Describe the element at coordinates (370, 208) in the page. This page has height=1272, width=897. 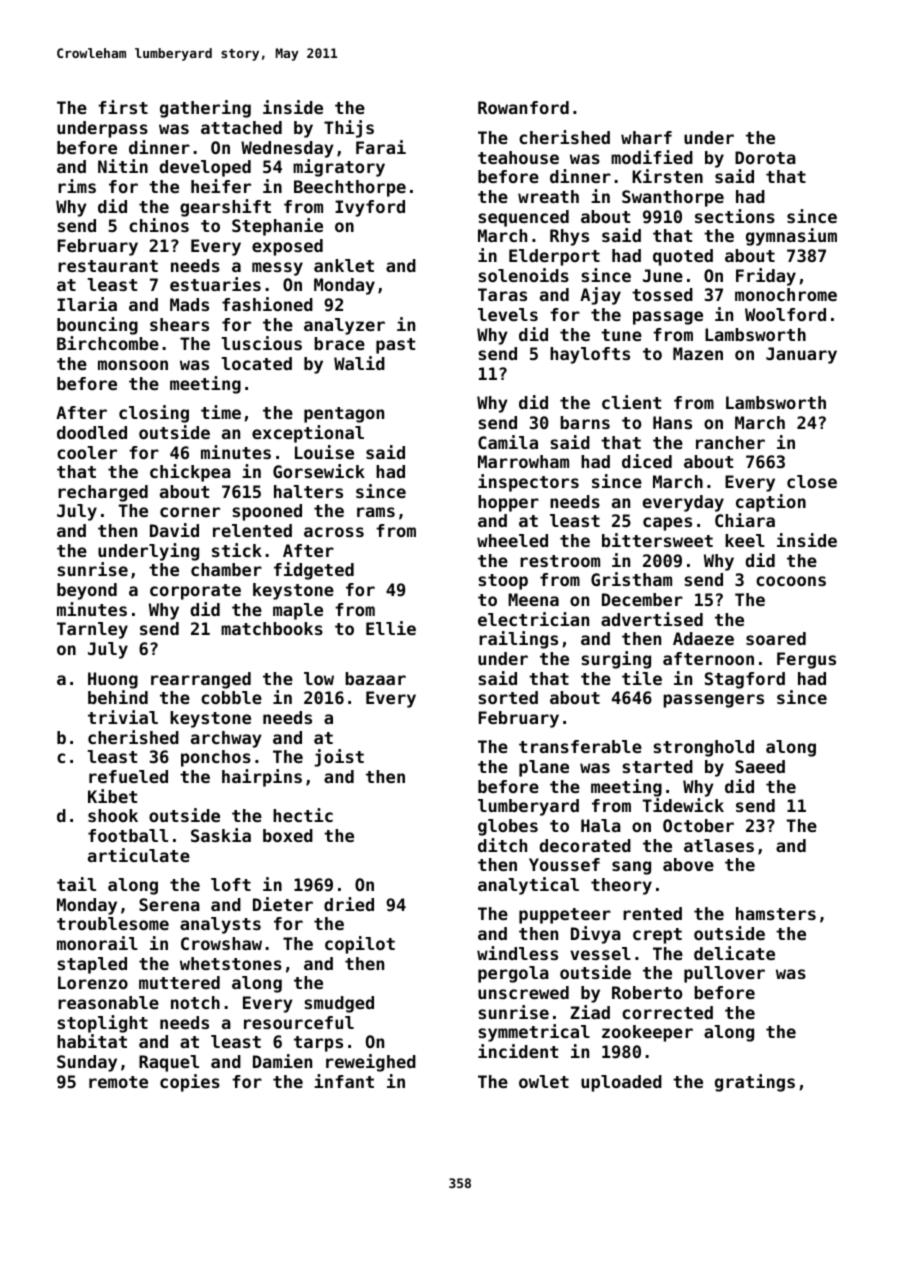
I see `Ivyford` at that location.
